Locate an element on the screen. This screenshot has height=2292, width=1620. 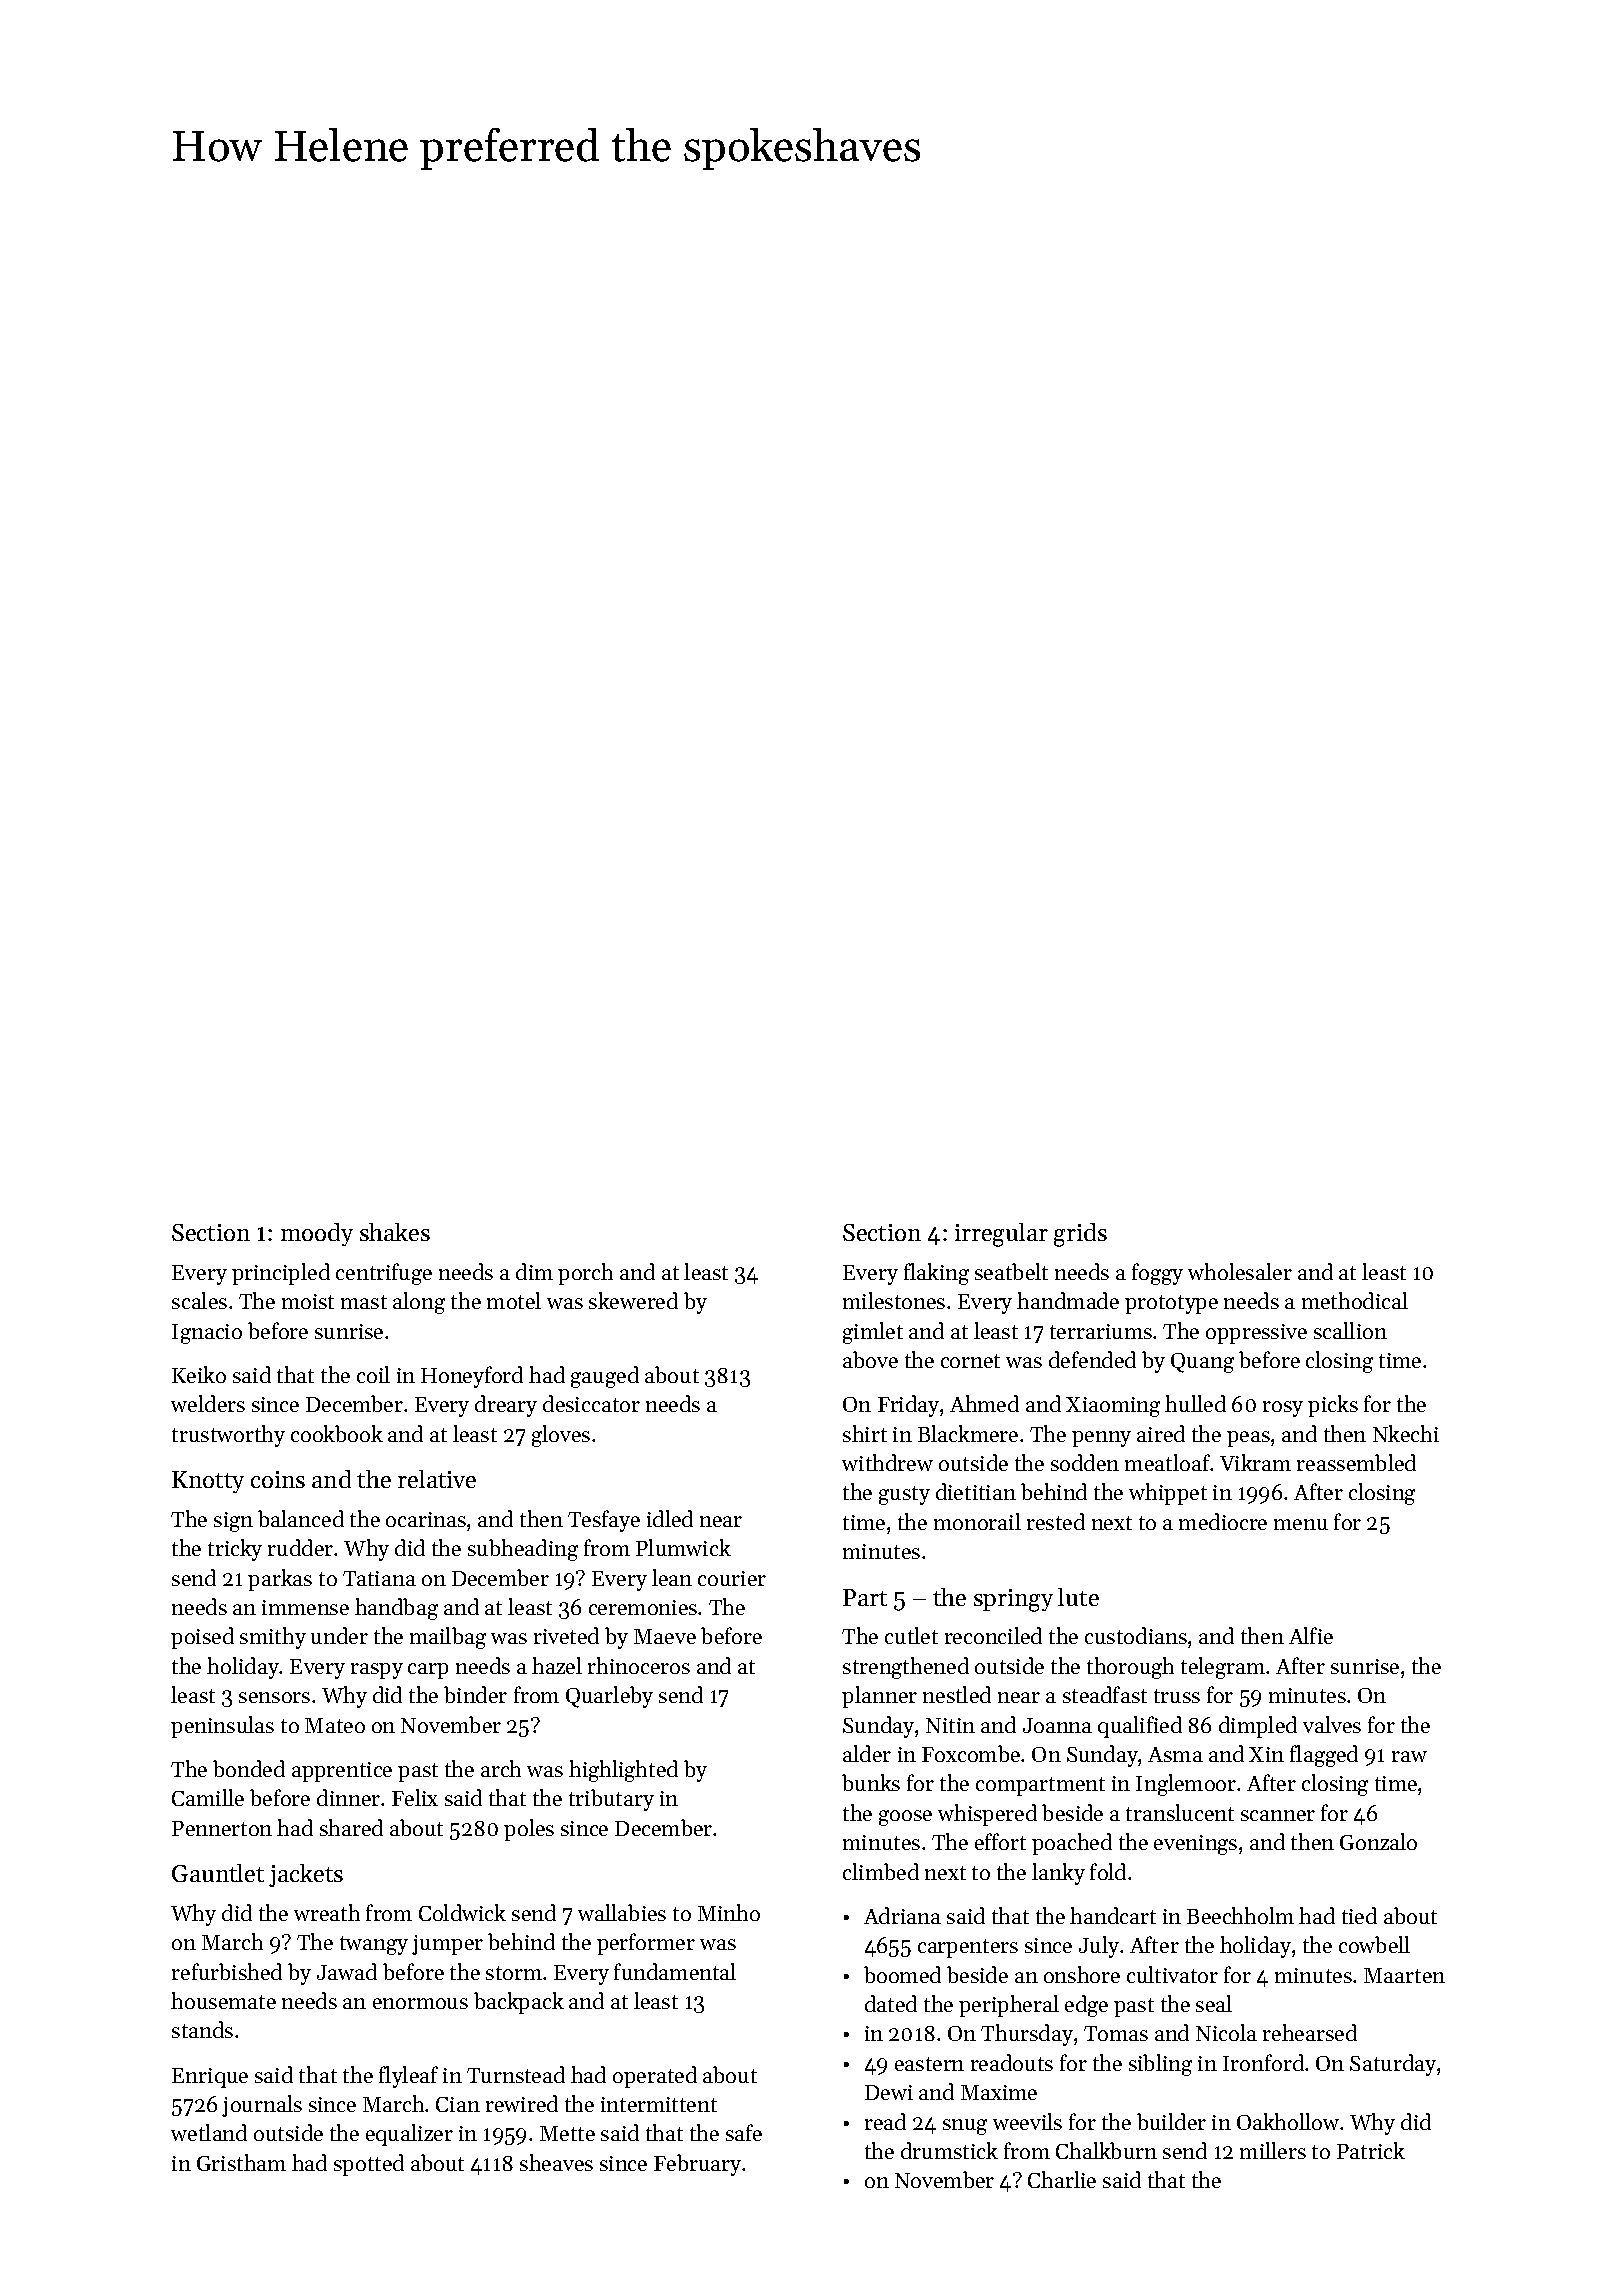
Gauntlet is located at coordinates (218, 1873).
